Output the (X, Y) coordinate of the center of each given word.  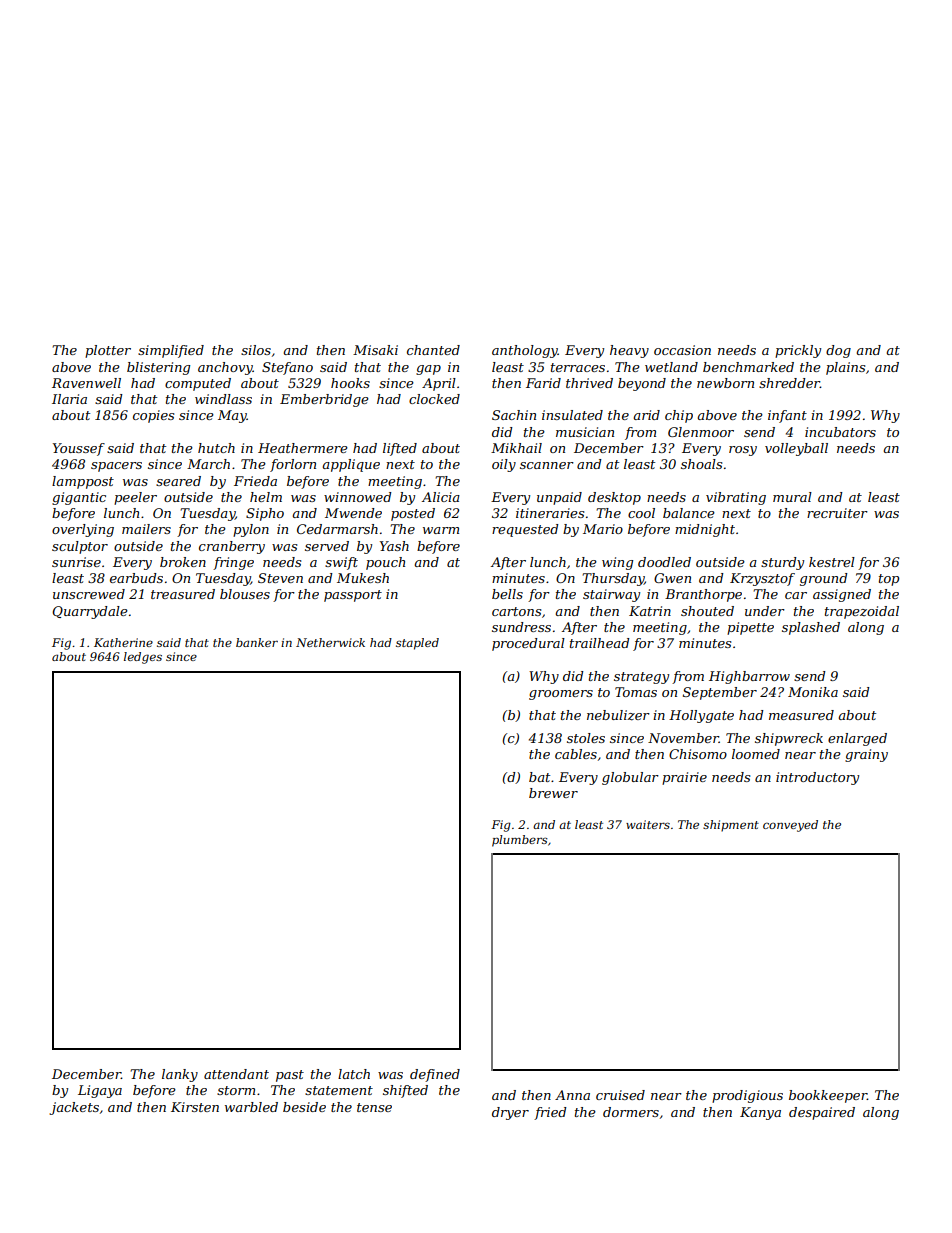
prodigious (747, 1096)
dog (838, 351)
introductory (817, 778)
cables (576, 754)
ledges (143, 658)
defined (435, 1075)
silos (256, 350)
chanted (433, 350)
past (290, 1076)
